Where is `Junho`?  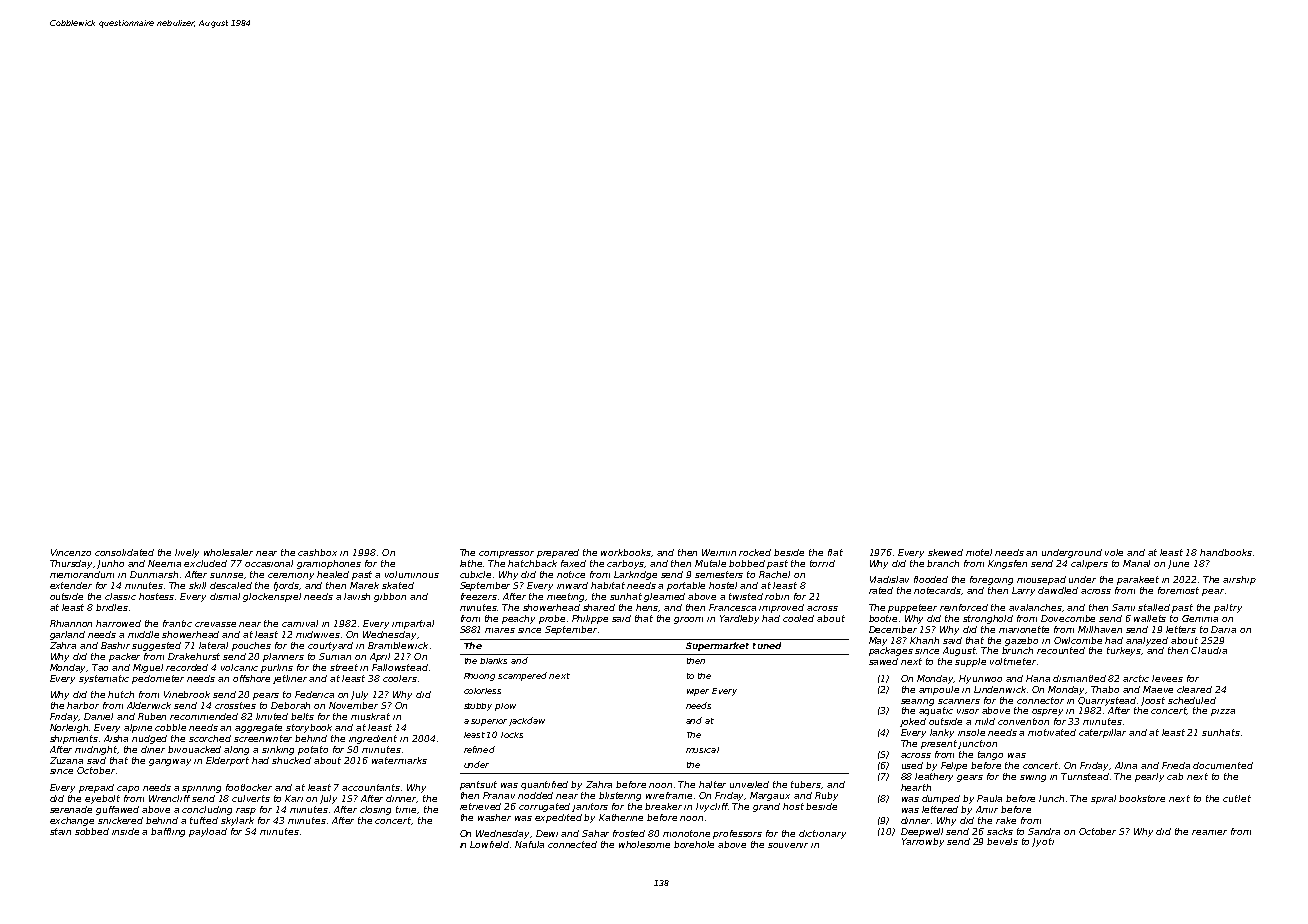
Junho is located at coordinates (110, 564).
